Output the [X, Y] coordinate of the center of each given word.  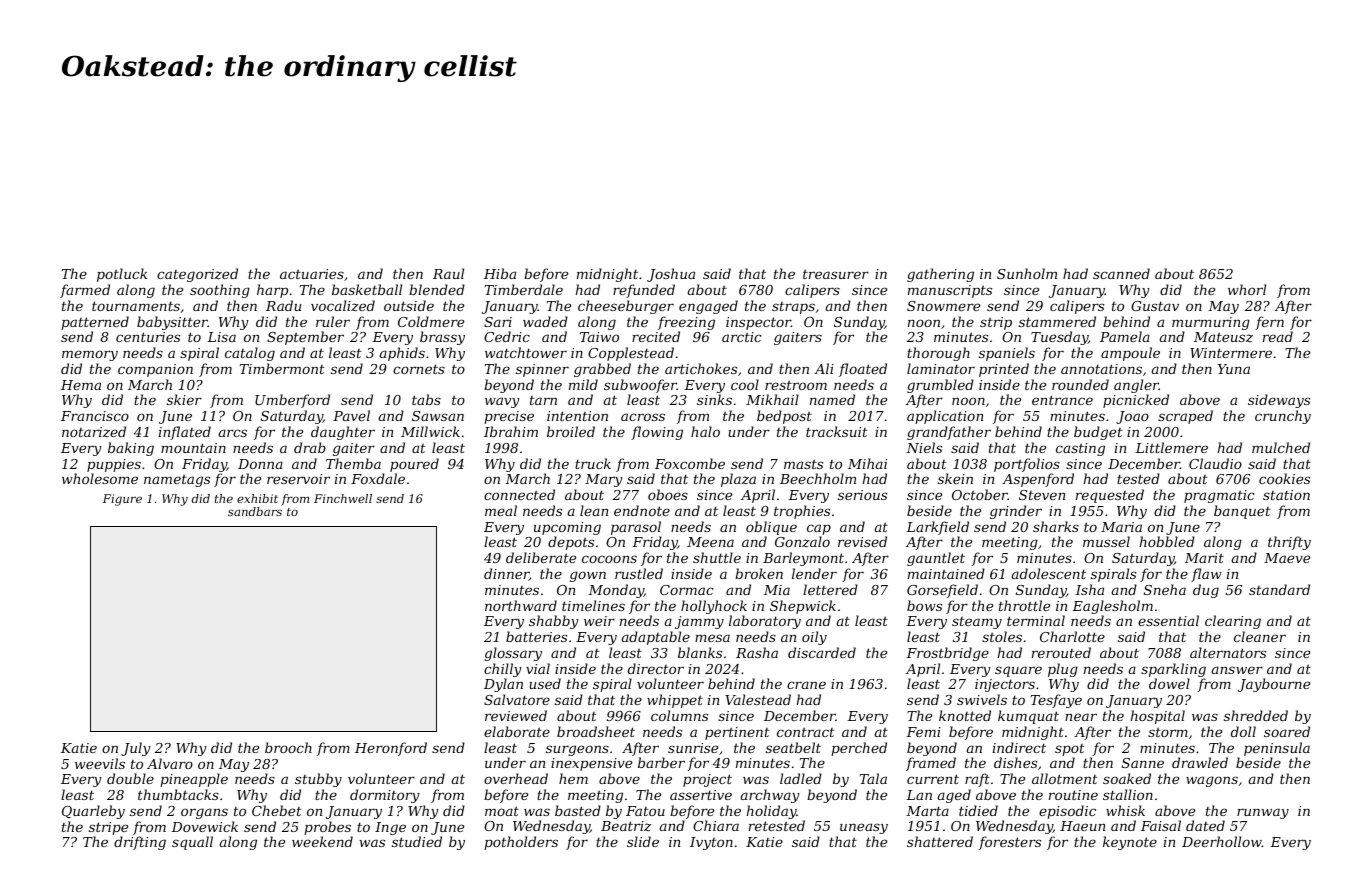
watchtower [526, 352]
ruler [333, 321]
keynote [1130, 843]
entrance [1062, 400]
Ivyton [711, 843]
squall [192, 843]
